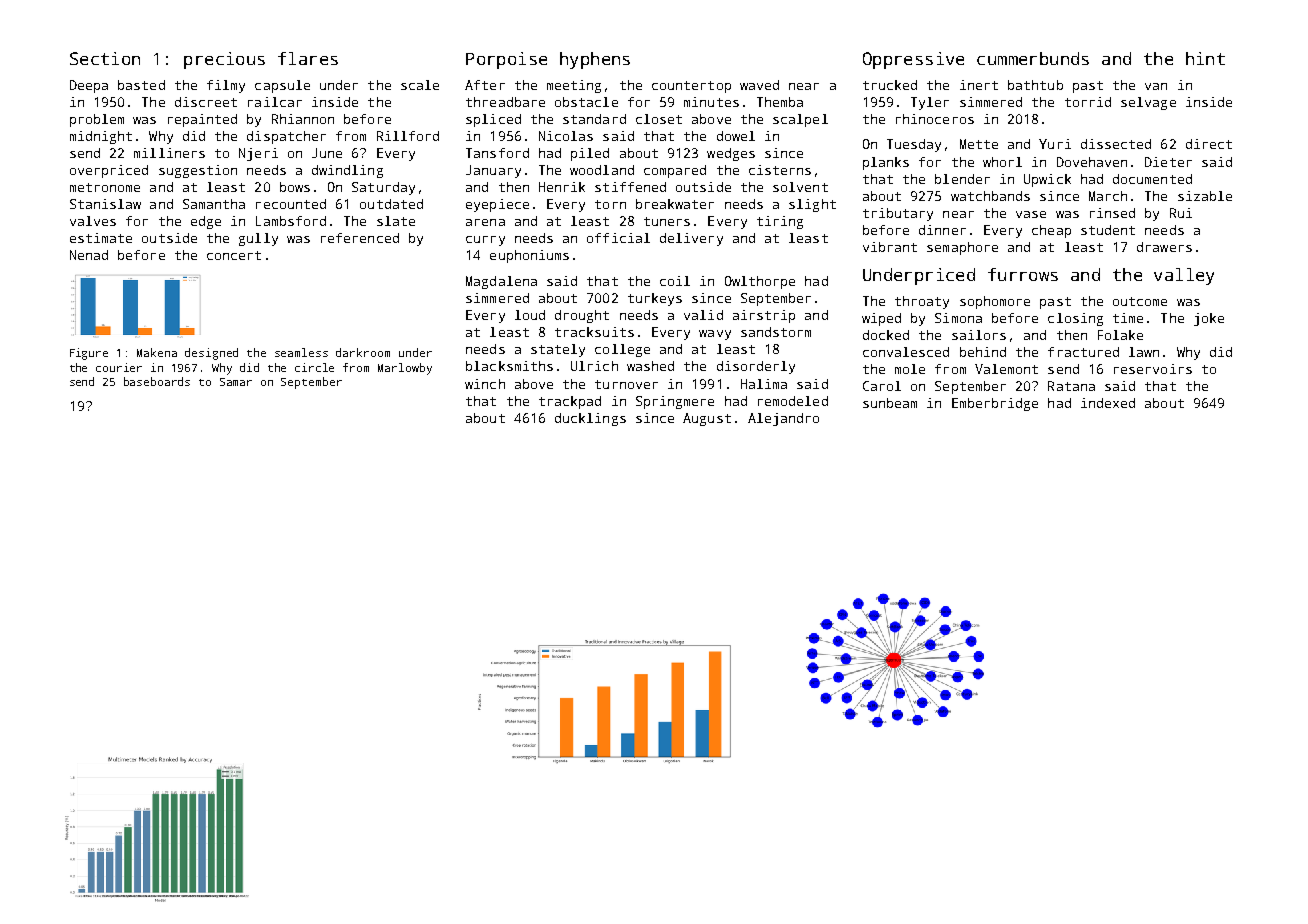 Image resolution: width=1308 pixels, height=924 pixels. I want to click on hint, so click(1205, 58).
